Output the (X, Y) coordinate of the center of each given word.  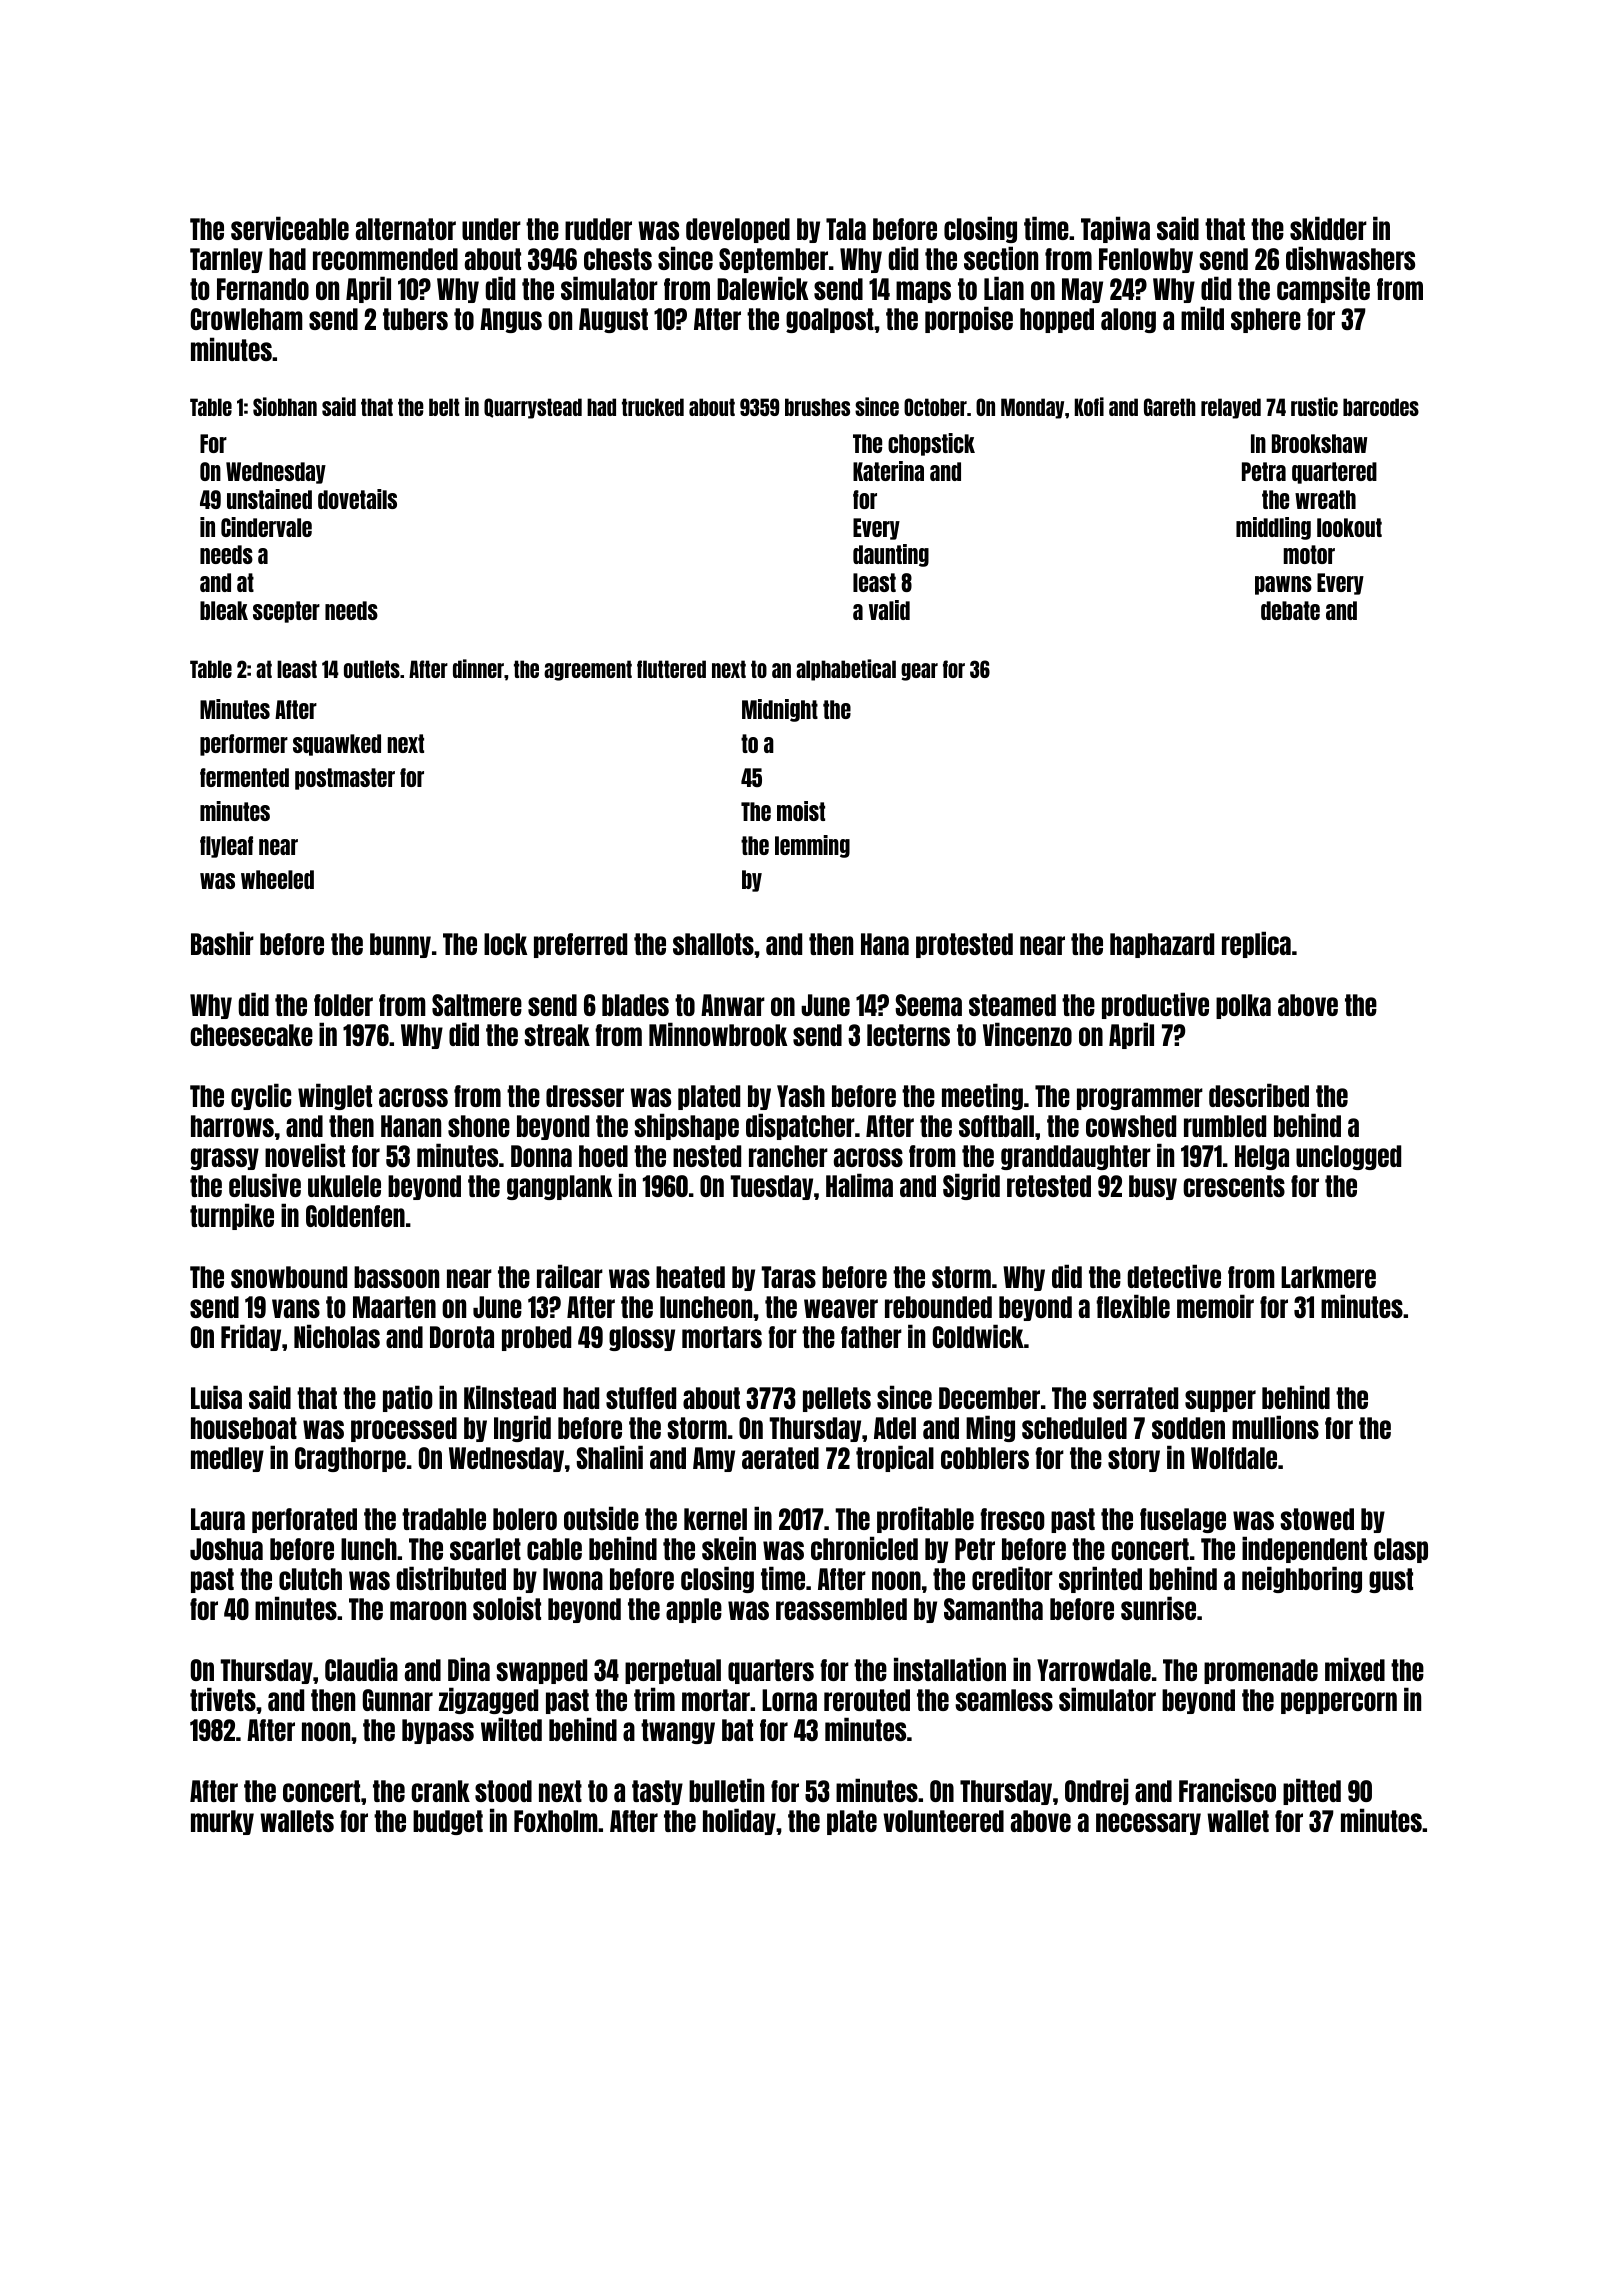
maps (923, 292)
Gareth (1170, 407)
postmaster (345, 779)
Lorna (789, 1700)
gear (919, 672)
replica (1256, 944)
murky (222, 1822)
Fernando (263, 289)
